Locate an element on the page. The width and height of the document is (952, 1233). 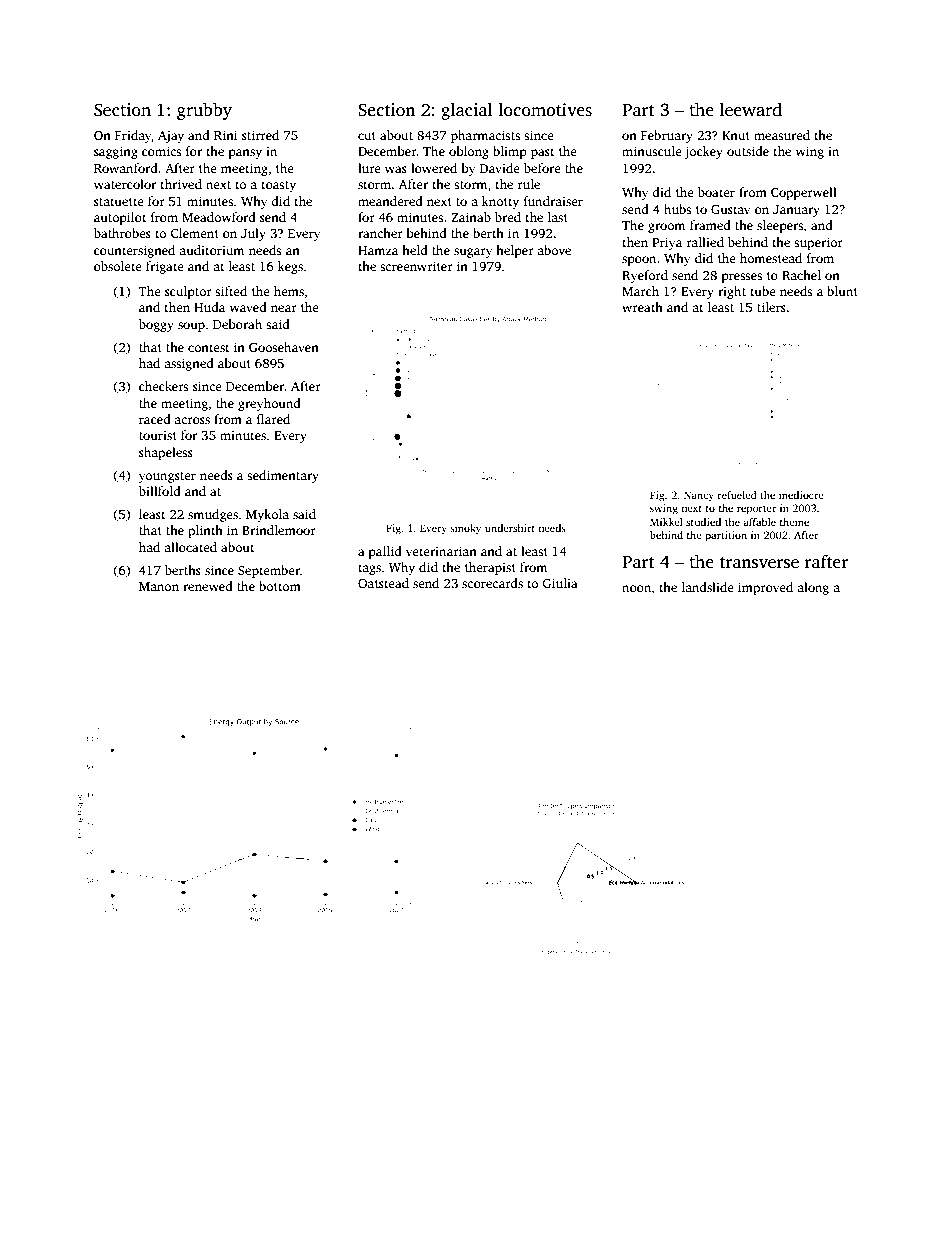
glacial is located at coordinates (466, 111).
